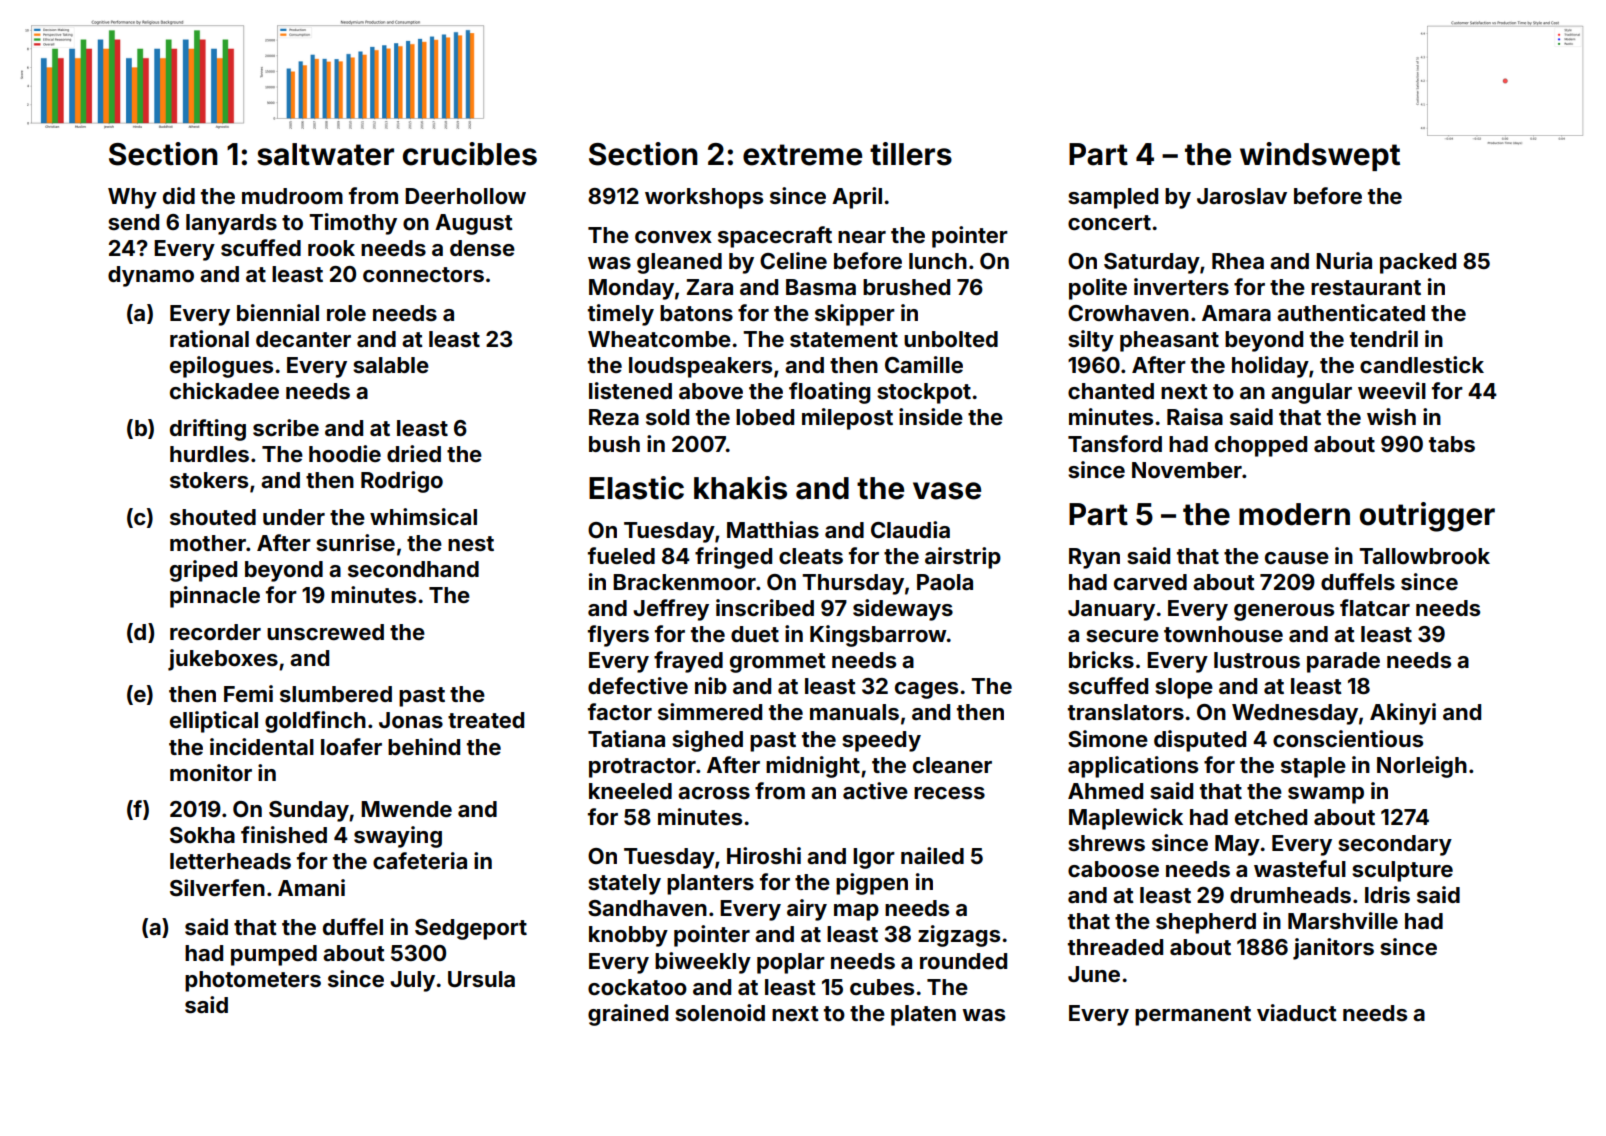 The image size is (1606, 1136). What do you see at coordinates (325, 154) in the screenshot?
I see `saltwater` at bounding box center [325, 154].
